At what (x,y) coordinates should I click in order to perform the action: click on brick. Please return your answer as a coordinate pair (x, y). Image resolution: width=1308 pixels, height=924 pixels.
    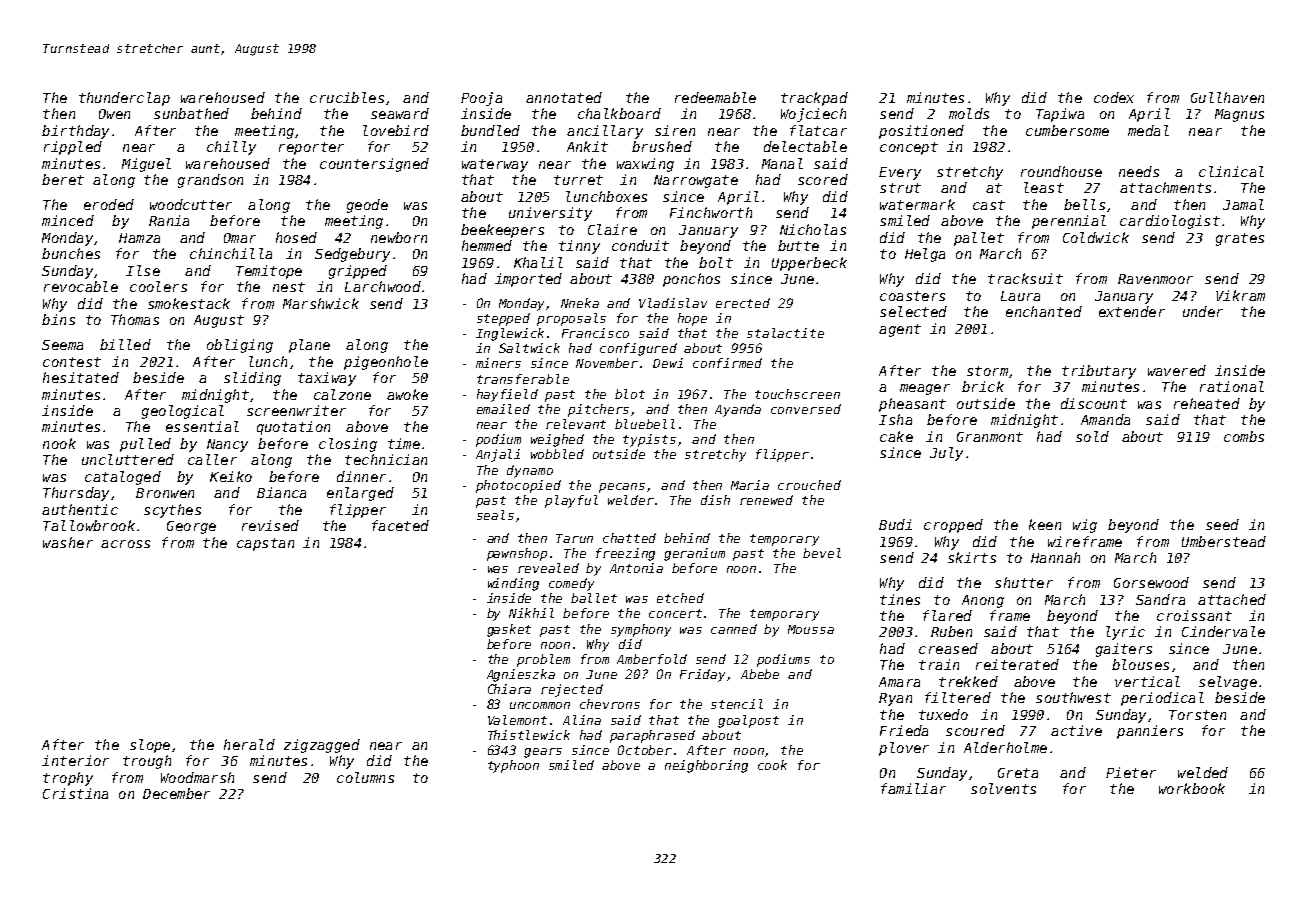
    Looking at the image, I should click on (983, 386).
